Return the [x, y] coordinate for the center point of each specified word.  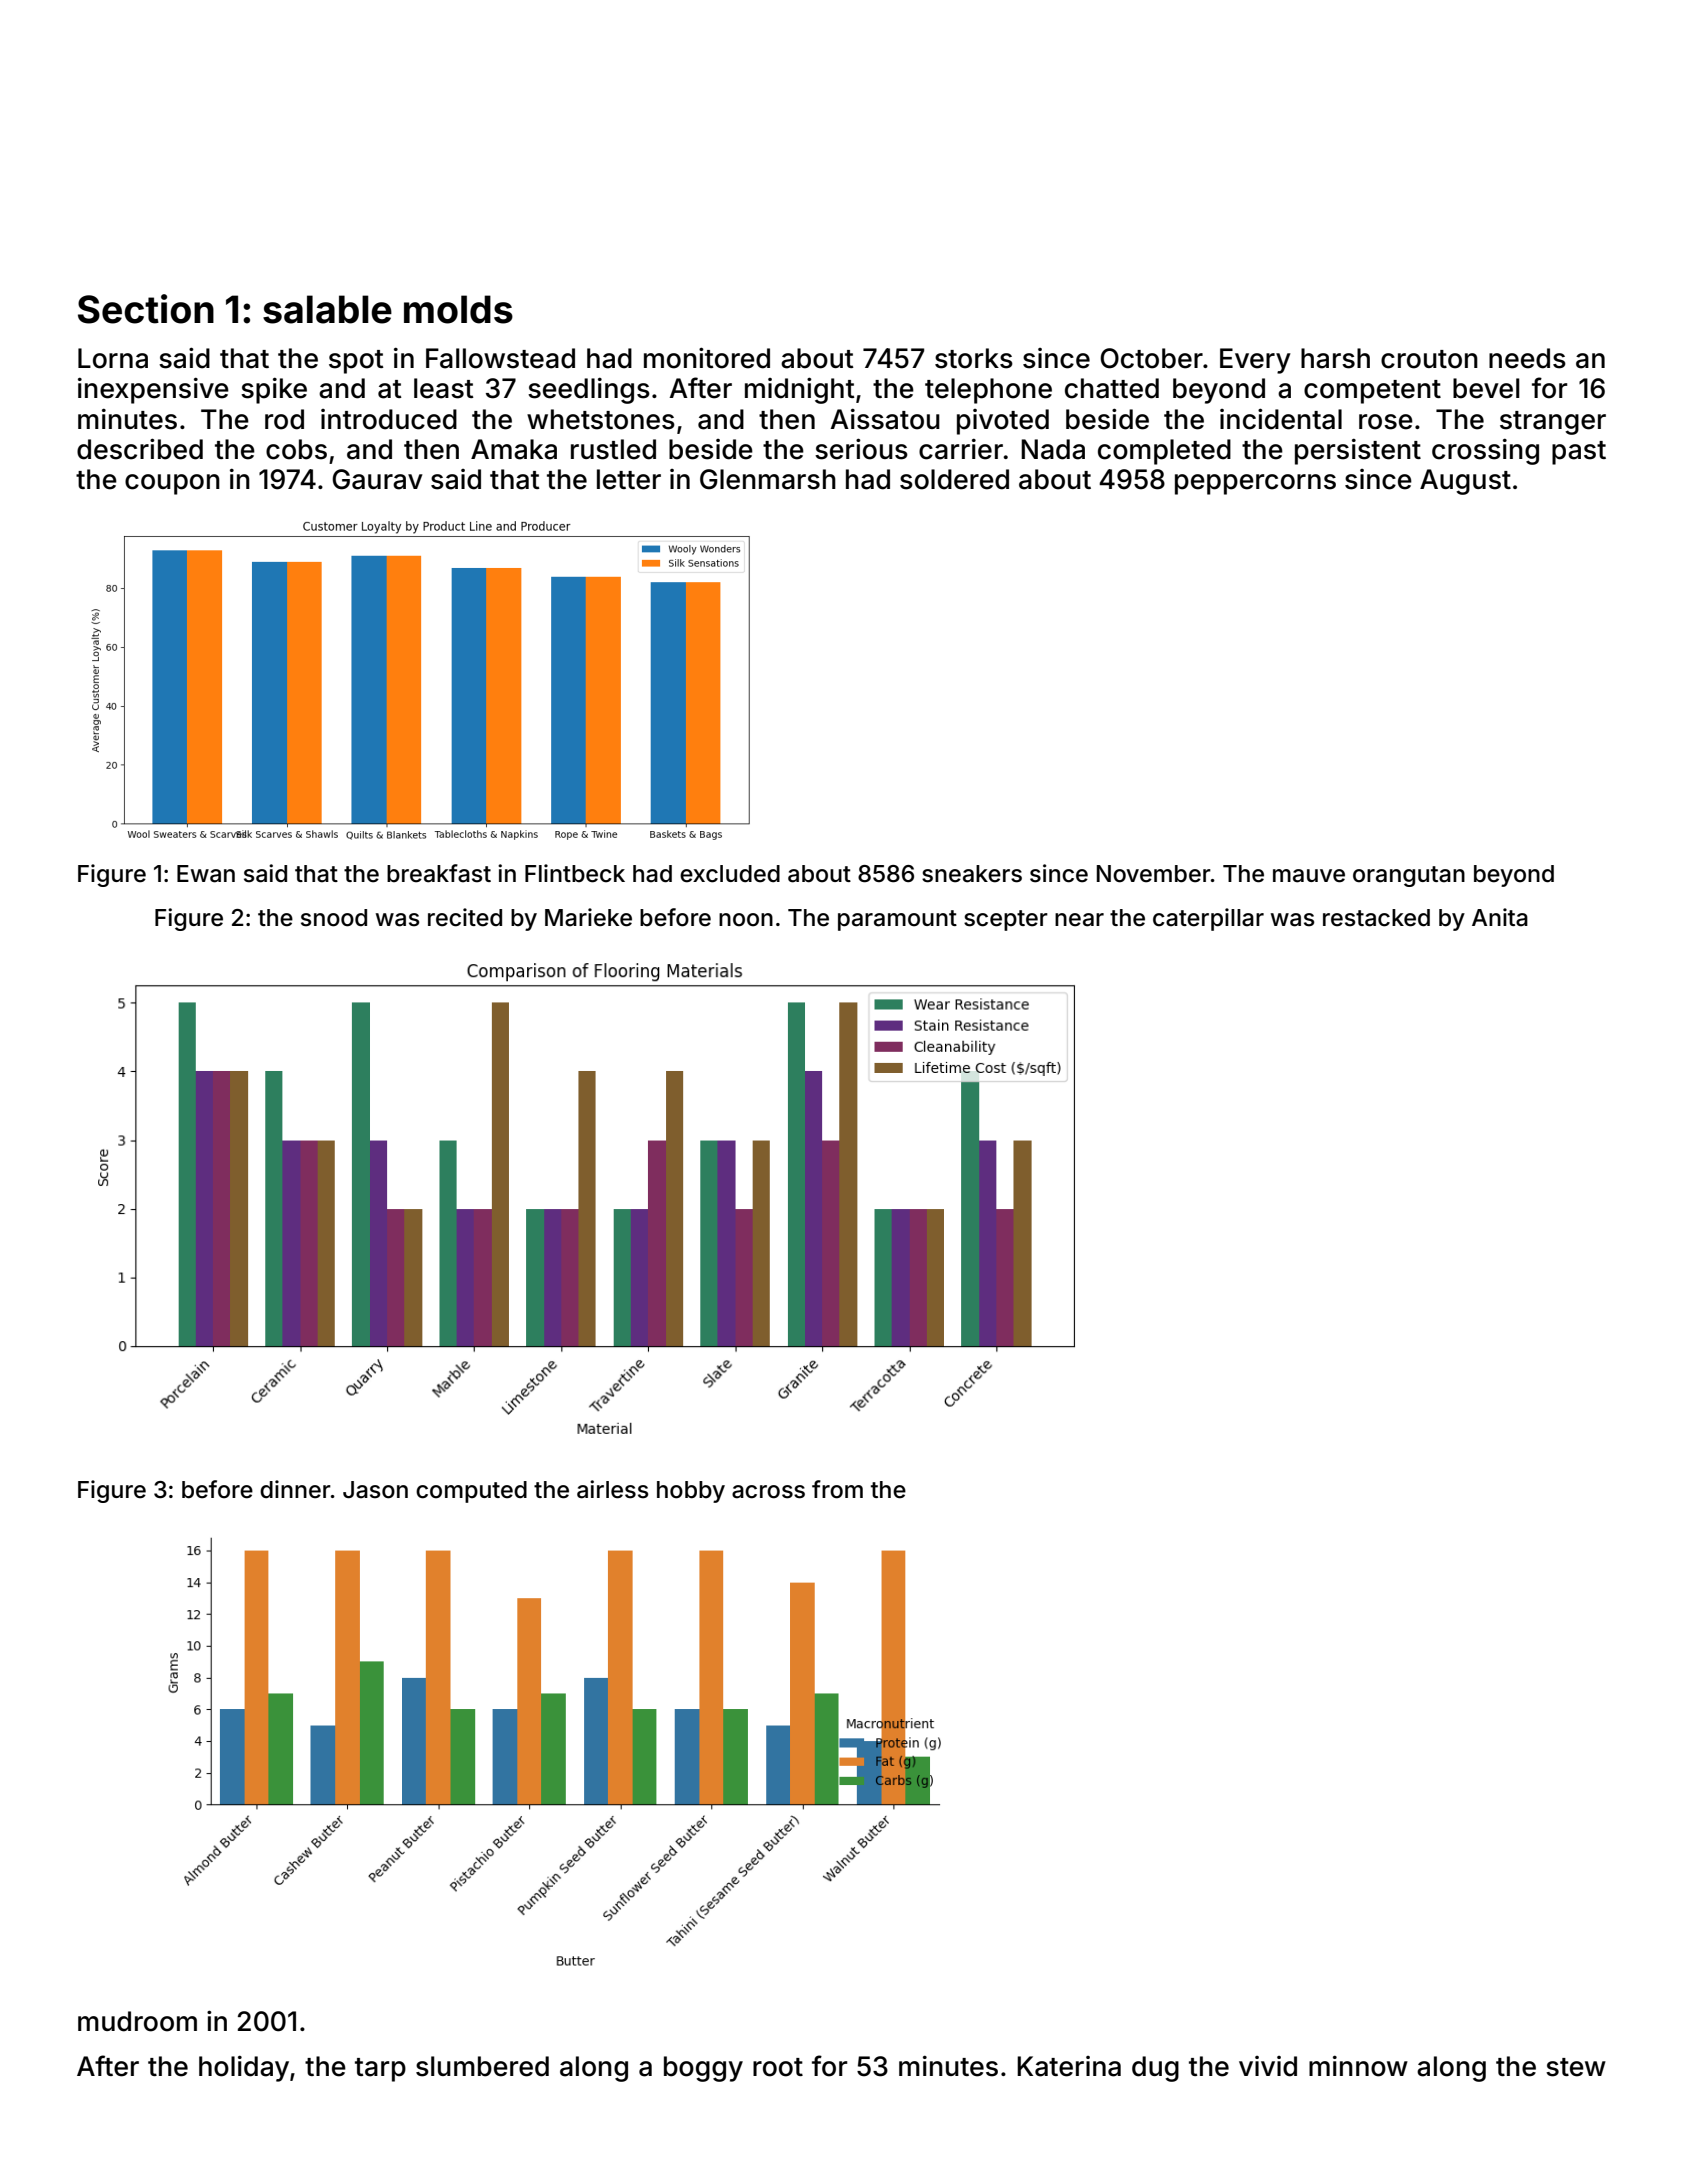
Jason [375, 1490]
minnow [1358, 2066]
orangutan [1409, 876]
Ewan [206, 874]
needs [1527, 358]
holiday [244, 2069]
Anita [1500, 917]
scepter [1006, 920]
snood [334, 918]
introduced [389, 419]
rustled [613, 449]
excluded [730, 874]
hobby [691, 1492]
